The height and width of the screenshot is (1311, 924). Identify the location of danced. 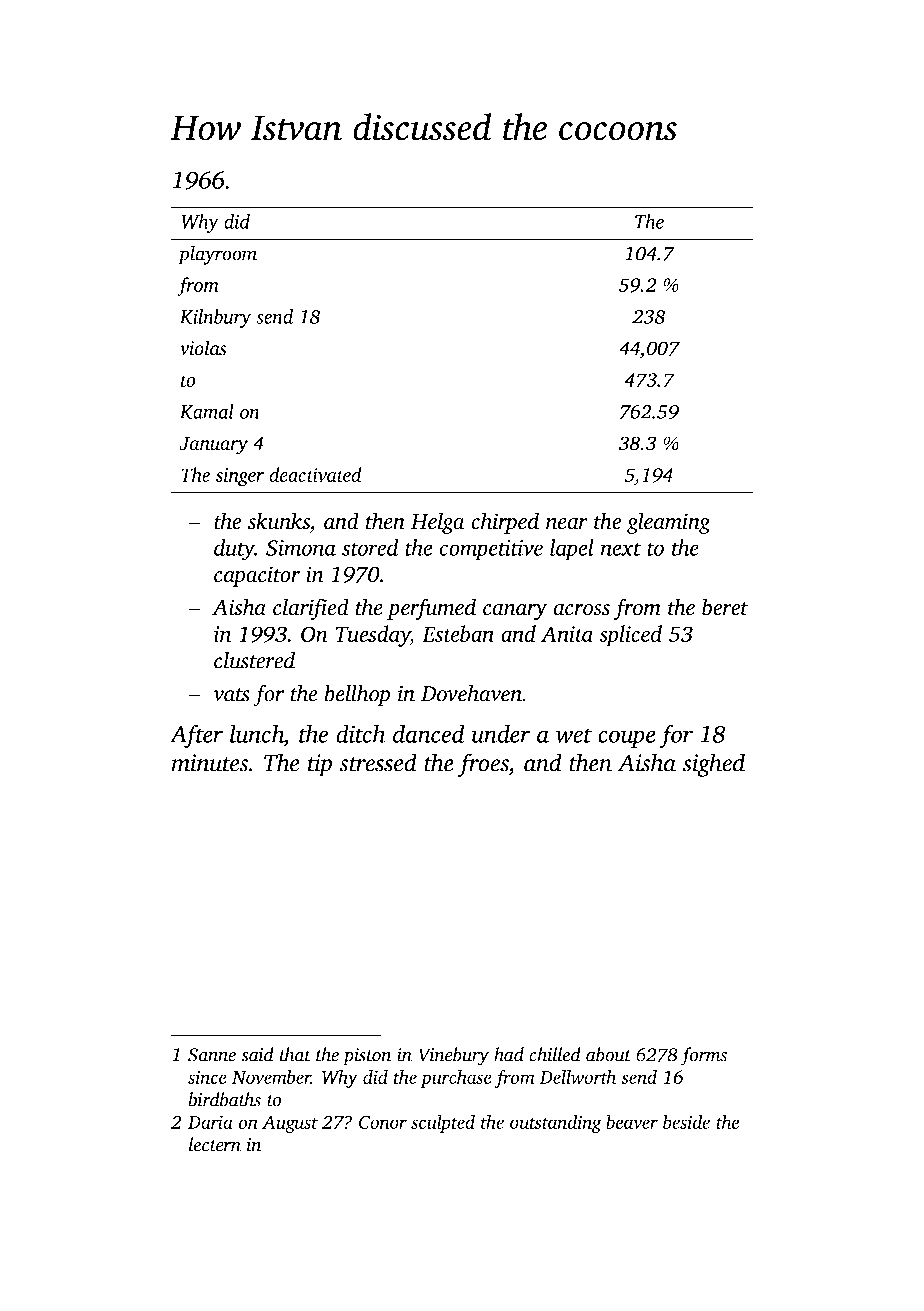
(429, 733).
